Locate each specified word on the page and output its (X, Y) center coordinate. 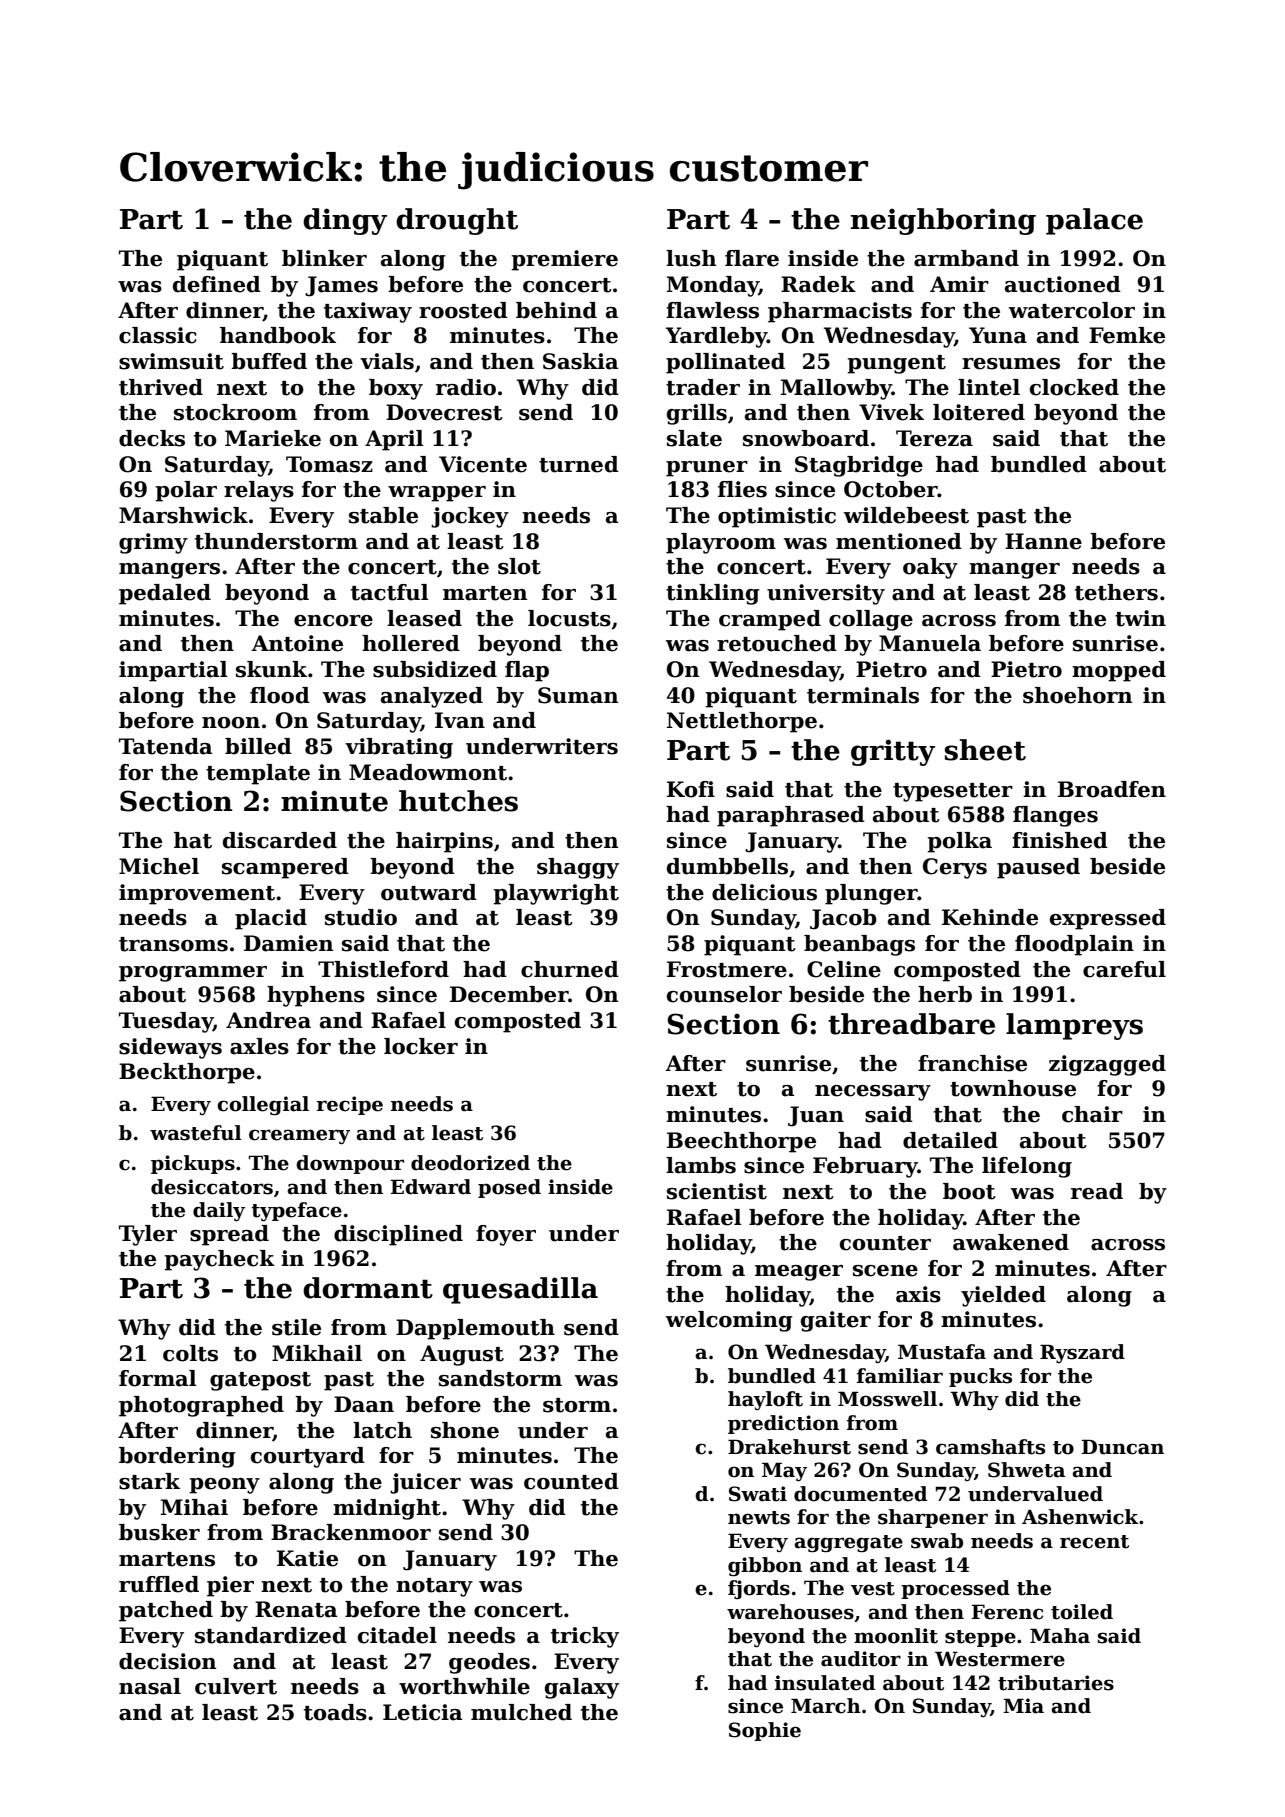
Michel (159, 866)
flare (752, 258)
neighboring (943, 221)
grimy (153, 543)
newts (759, 1518)
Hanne (1043, 541)
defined (217, 284)
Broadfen (1112, 789)
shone (465, 1430)
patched (166, 1611)
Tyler (148, 1235)
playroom (721, 543)
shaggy (578, 868)
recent (1094, 1542)
